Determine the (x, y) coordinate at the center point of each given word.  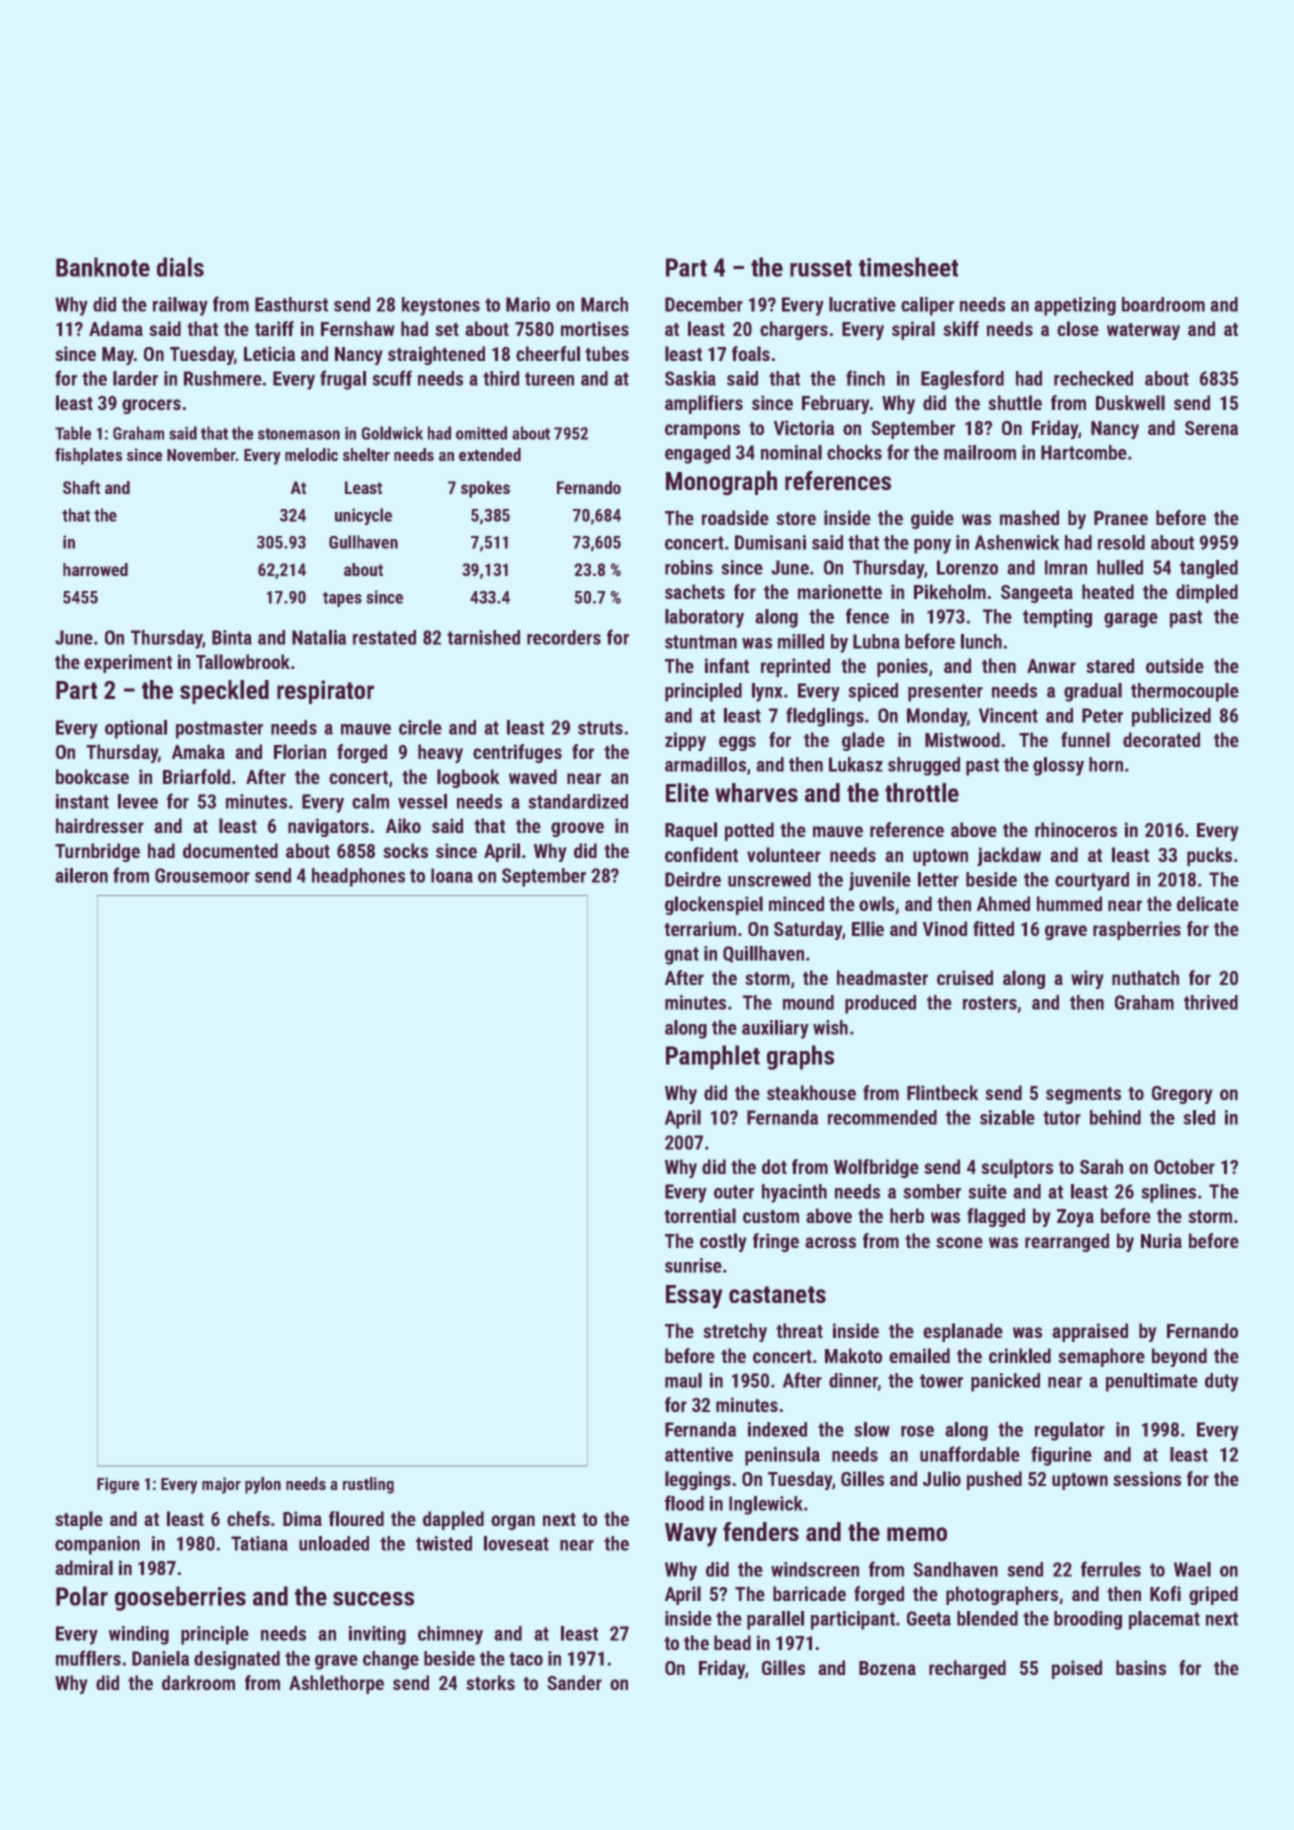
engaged (697, 454)
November (201, 454)
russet (821, 268)
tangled (1209, 569)
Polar (82, 1596)
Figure (118, 1485)
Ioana (452, 875)
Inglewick (766, 1505)
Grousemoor (202, 875)
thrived (1211, 1002)
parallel (775, 1620)
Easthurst (291, 304)
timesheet (908, 267)
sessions (1147, 1478)
